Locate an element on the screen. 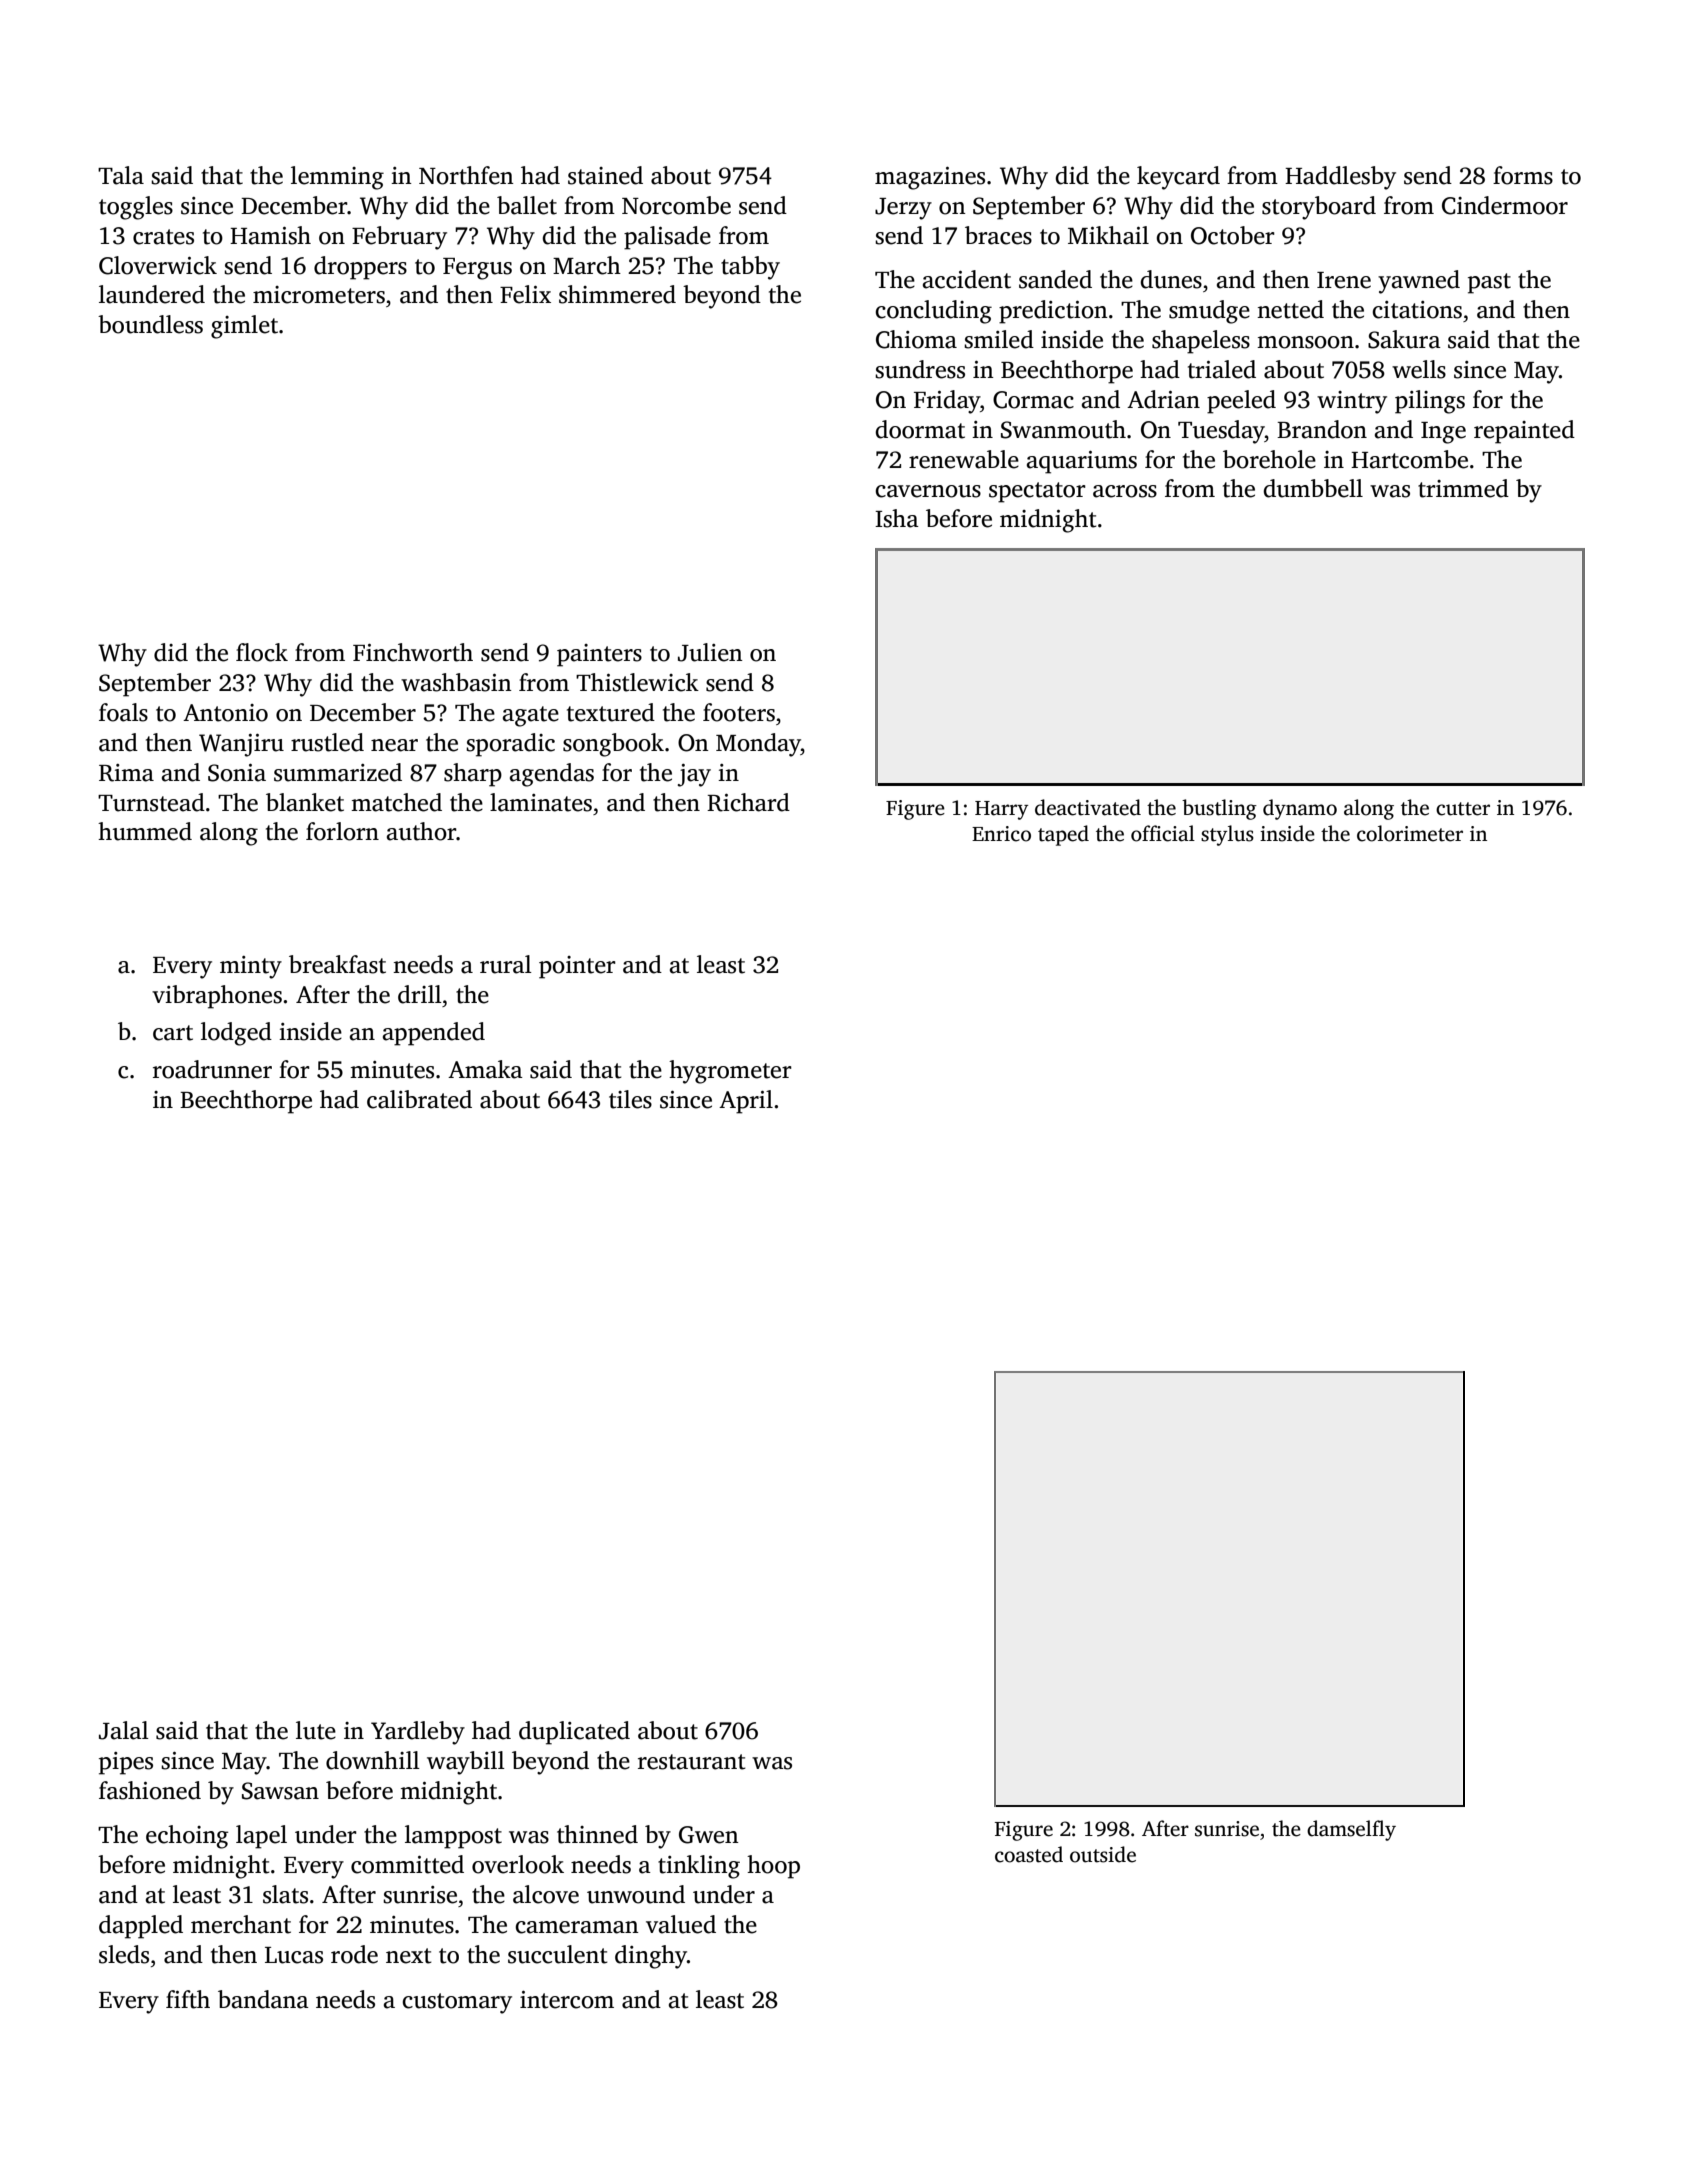 The image size is (1683, 2178). duplicated is located at coordinates (574, 1733).
